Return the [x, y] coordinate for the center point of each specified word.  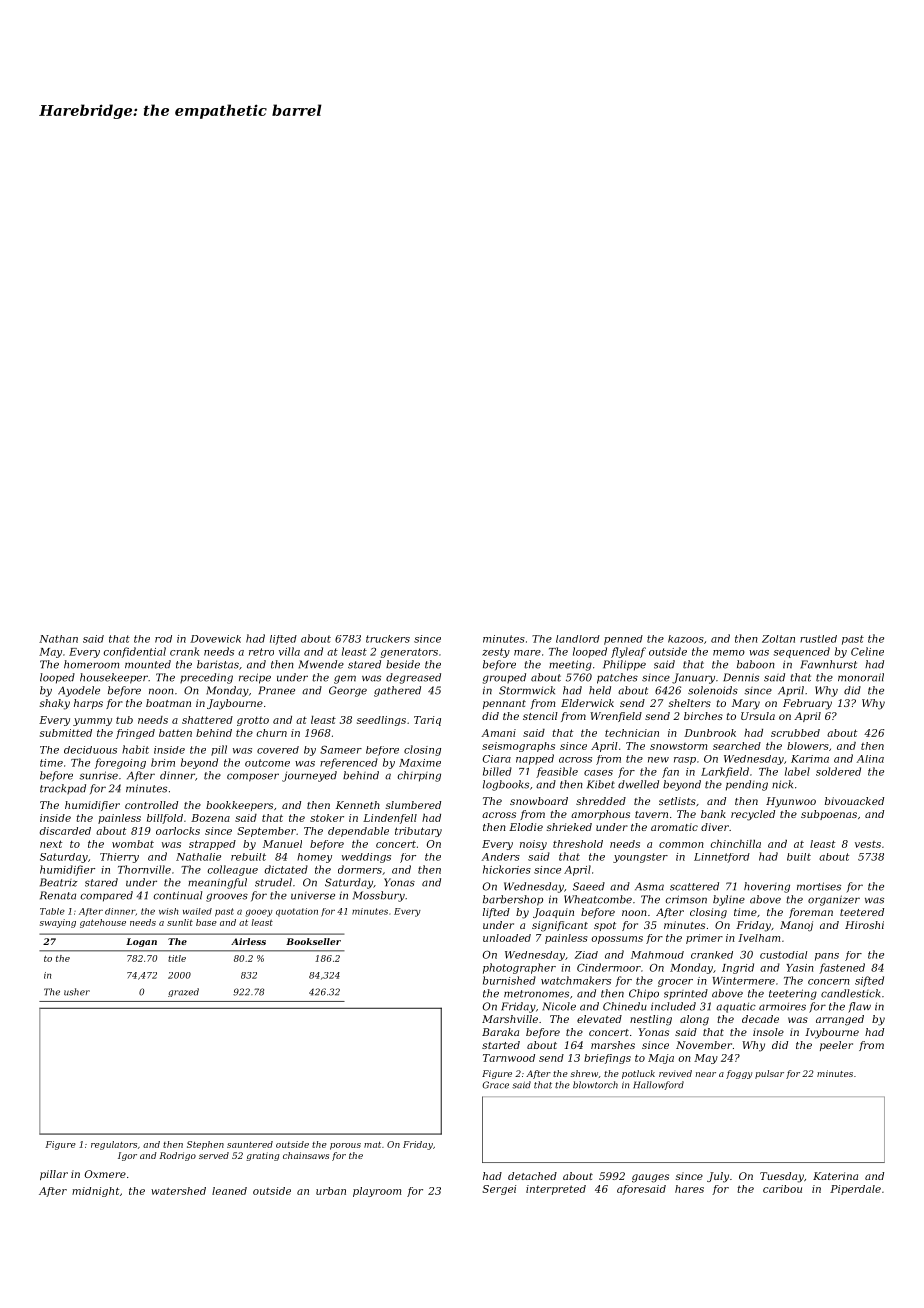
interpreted [556, 1190]
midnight [95, 1192]
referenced [349, 763]
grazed [183, 992]
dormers [360, 869]
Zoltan [778, 639]
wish [168, 911]
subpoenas [829, 815]
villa [289, 651]
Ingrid [738, 968]
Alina [870, 759]
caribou [782, 1189]
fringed [135, 734]
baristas [218, 664]
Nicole [559, 1006]
